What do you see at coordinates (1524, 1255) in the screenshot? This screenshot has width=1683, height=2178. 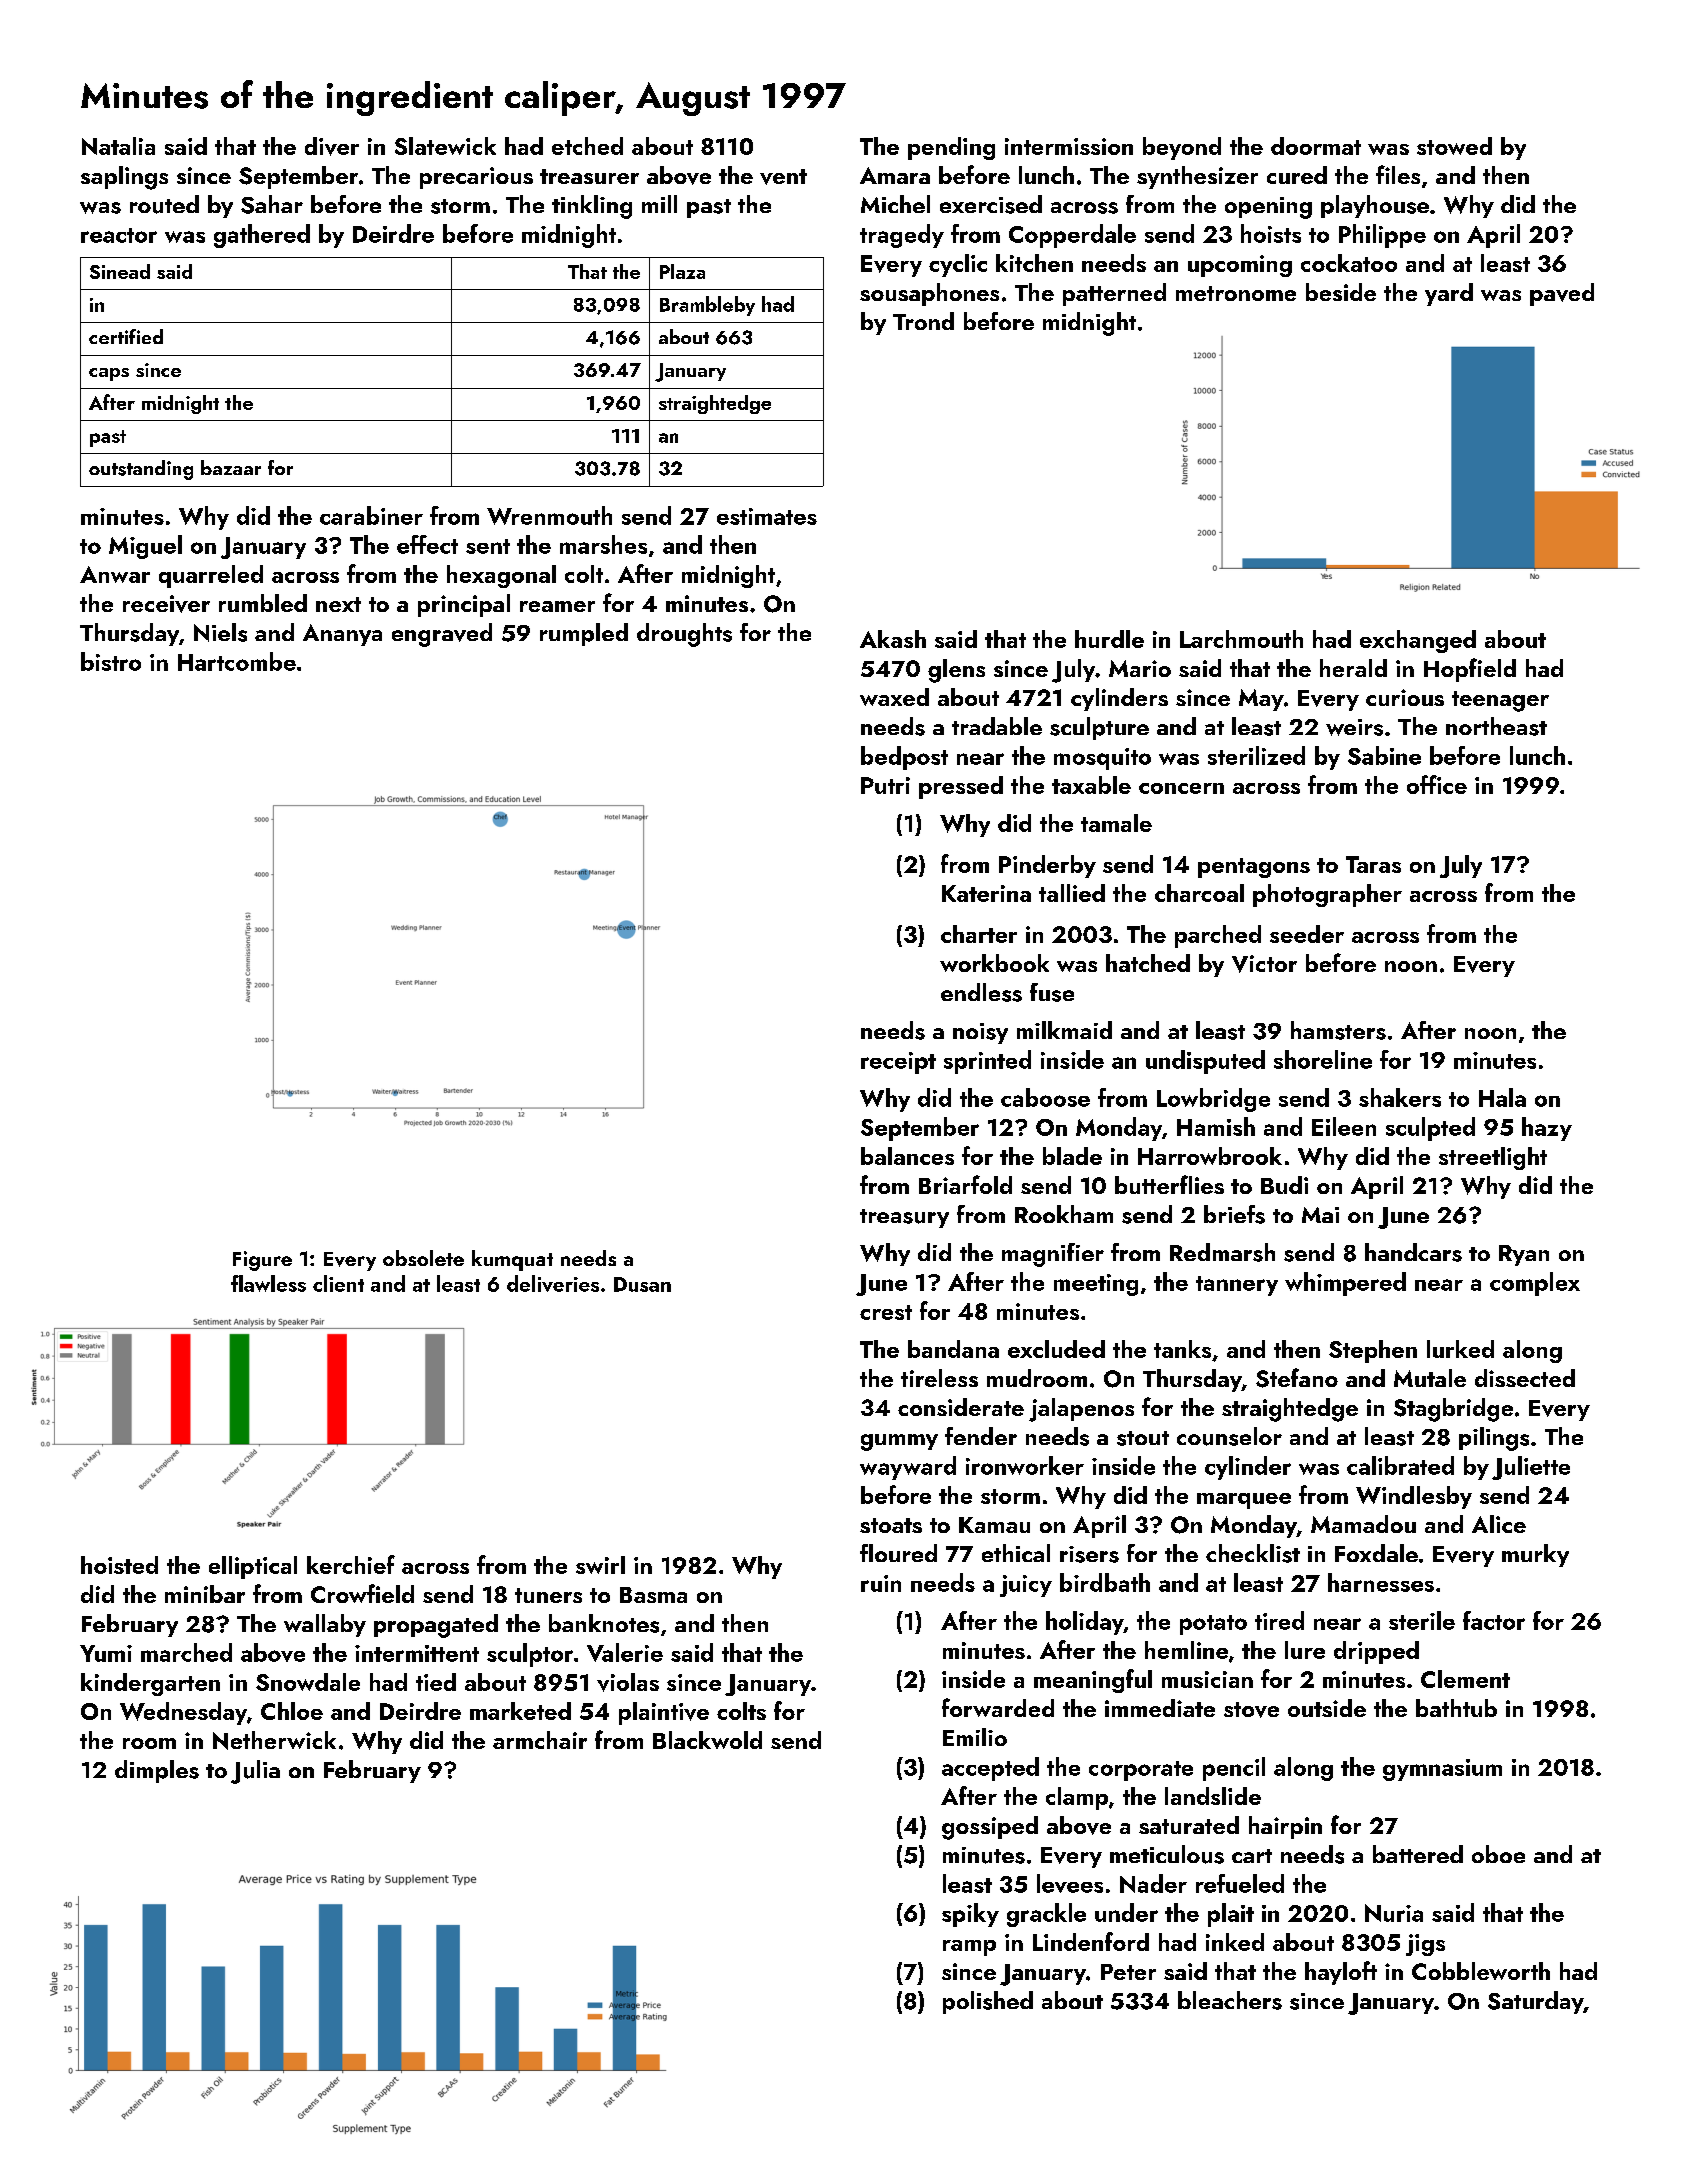 I see `Ryan` at bounding box center [1524, 1255].
